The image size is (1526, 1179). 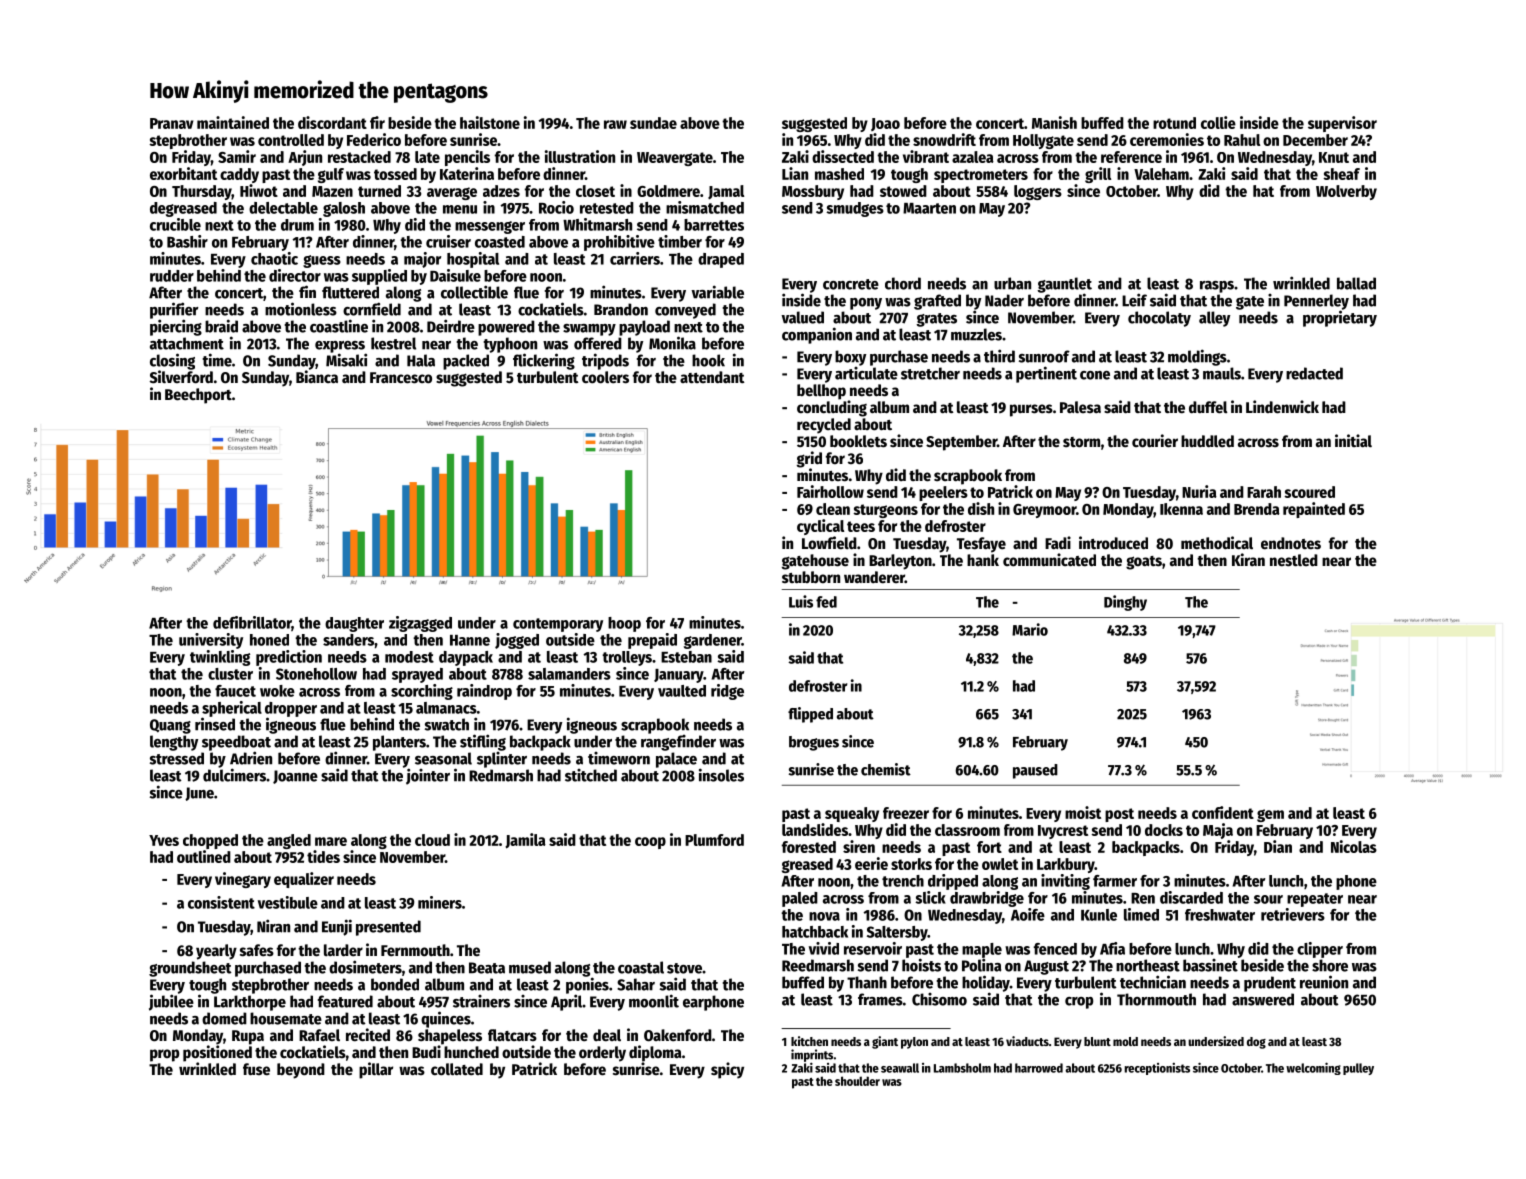 What do you see at coordinates (650, 843) in the document?
I see `coop` at bounding box center [650, 843].
